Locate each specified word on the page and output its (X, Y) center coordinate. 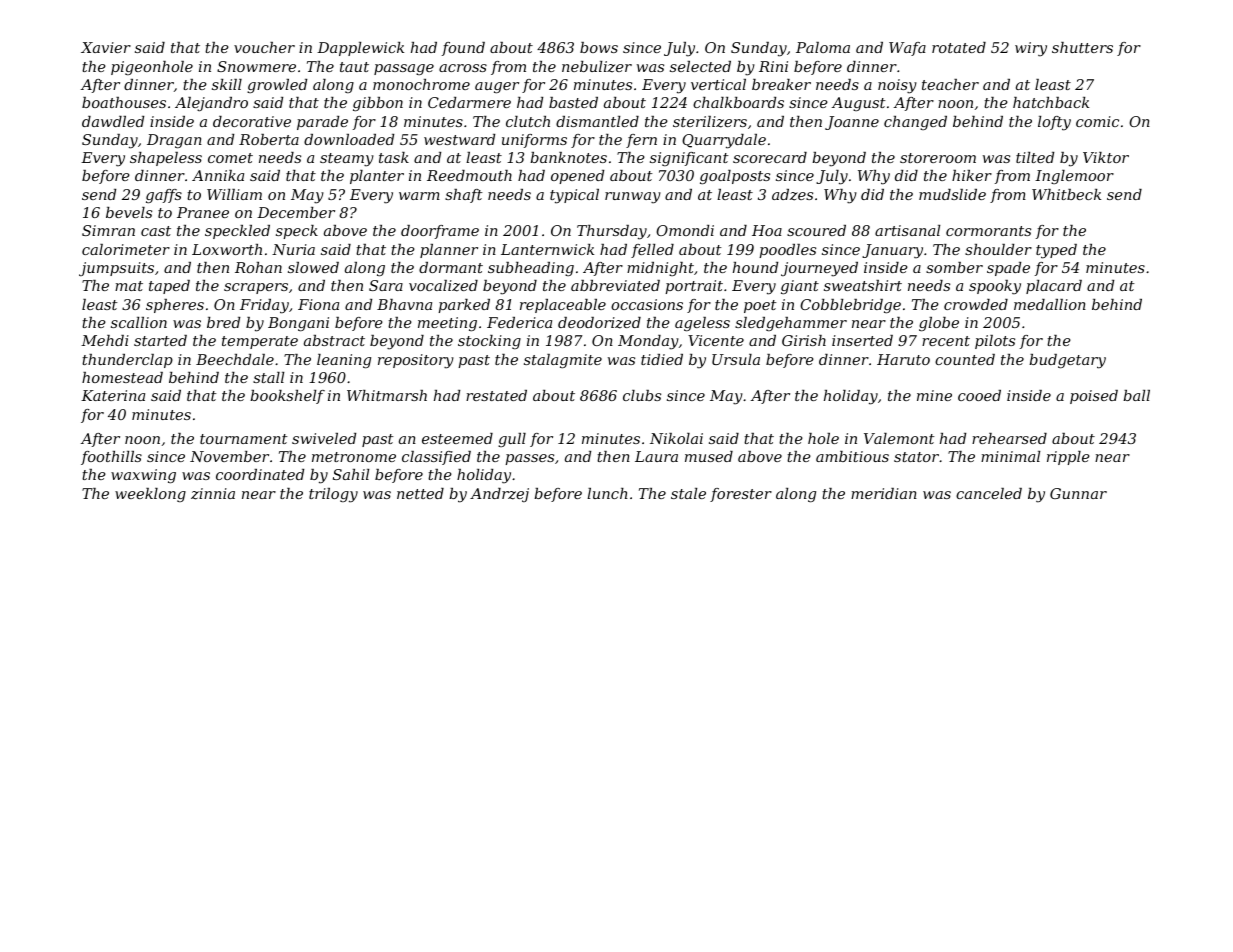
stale (688, 493)
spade (1008, 269)
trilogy (333, 495)
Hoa (767, 230)
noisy (897, 86)
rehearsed (1009, 438)
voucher (264, 47)
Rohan (258, 267)
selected (700, 66)
